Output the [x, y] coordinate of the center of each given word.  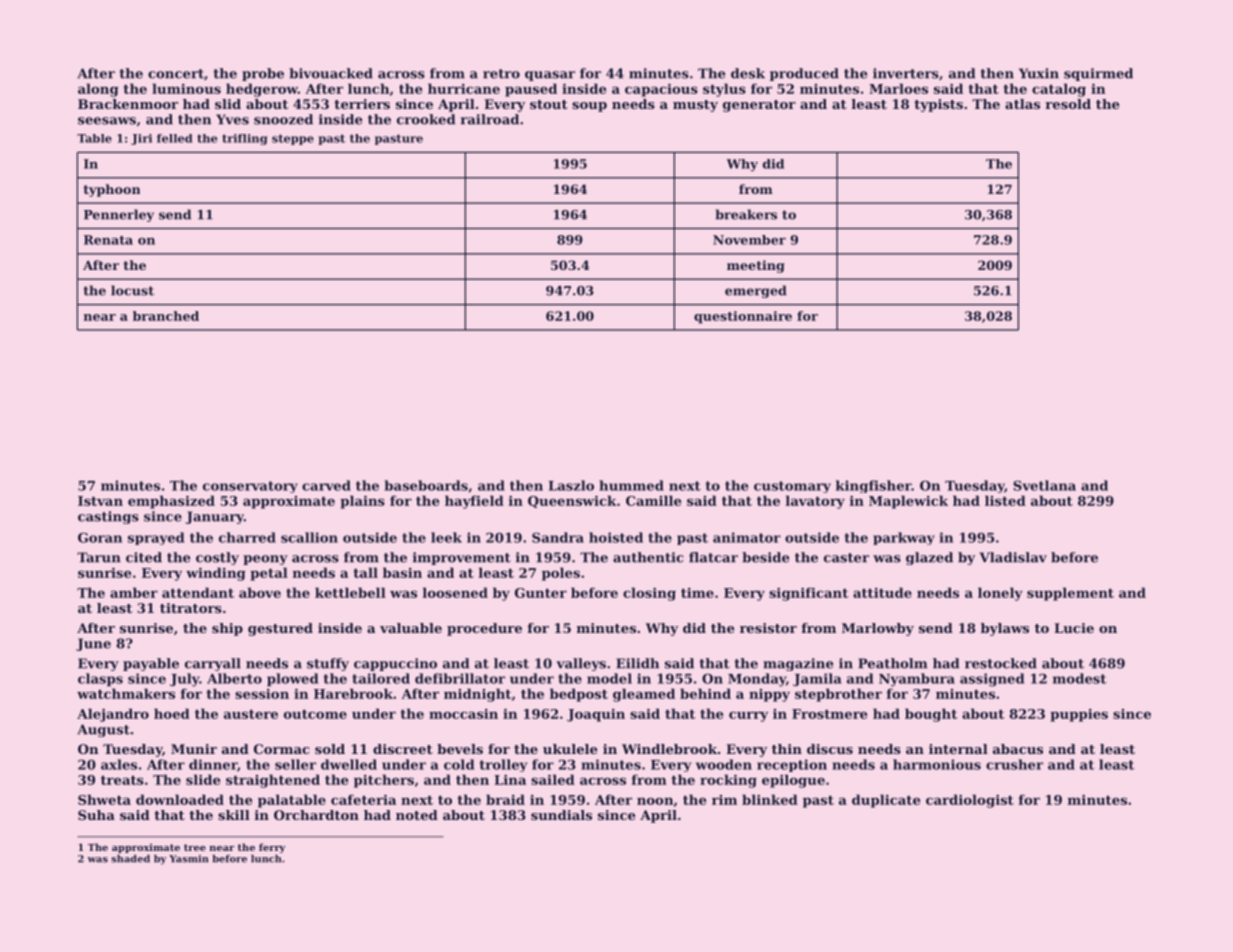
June [93, 644]
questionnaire [743, 317]
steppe [293, 139]
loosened [455, 592]
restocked [1001, 663]
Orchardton [316, 815]
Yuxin [1039, 73]
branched [166, 316]
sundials [561, 815]
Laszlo [571, 485]
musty [695, 106]
